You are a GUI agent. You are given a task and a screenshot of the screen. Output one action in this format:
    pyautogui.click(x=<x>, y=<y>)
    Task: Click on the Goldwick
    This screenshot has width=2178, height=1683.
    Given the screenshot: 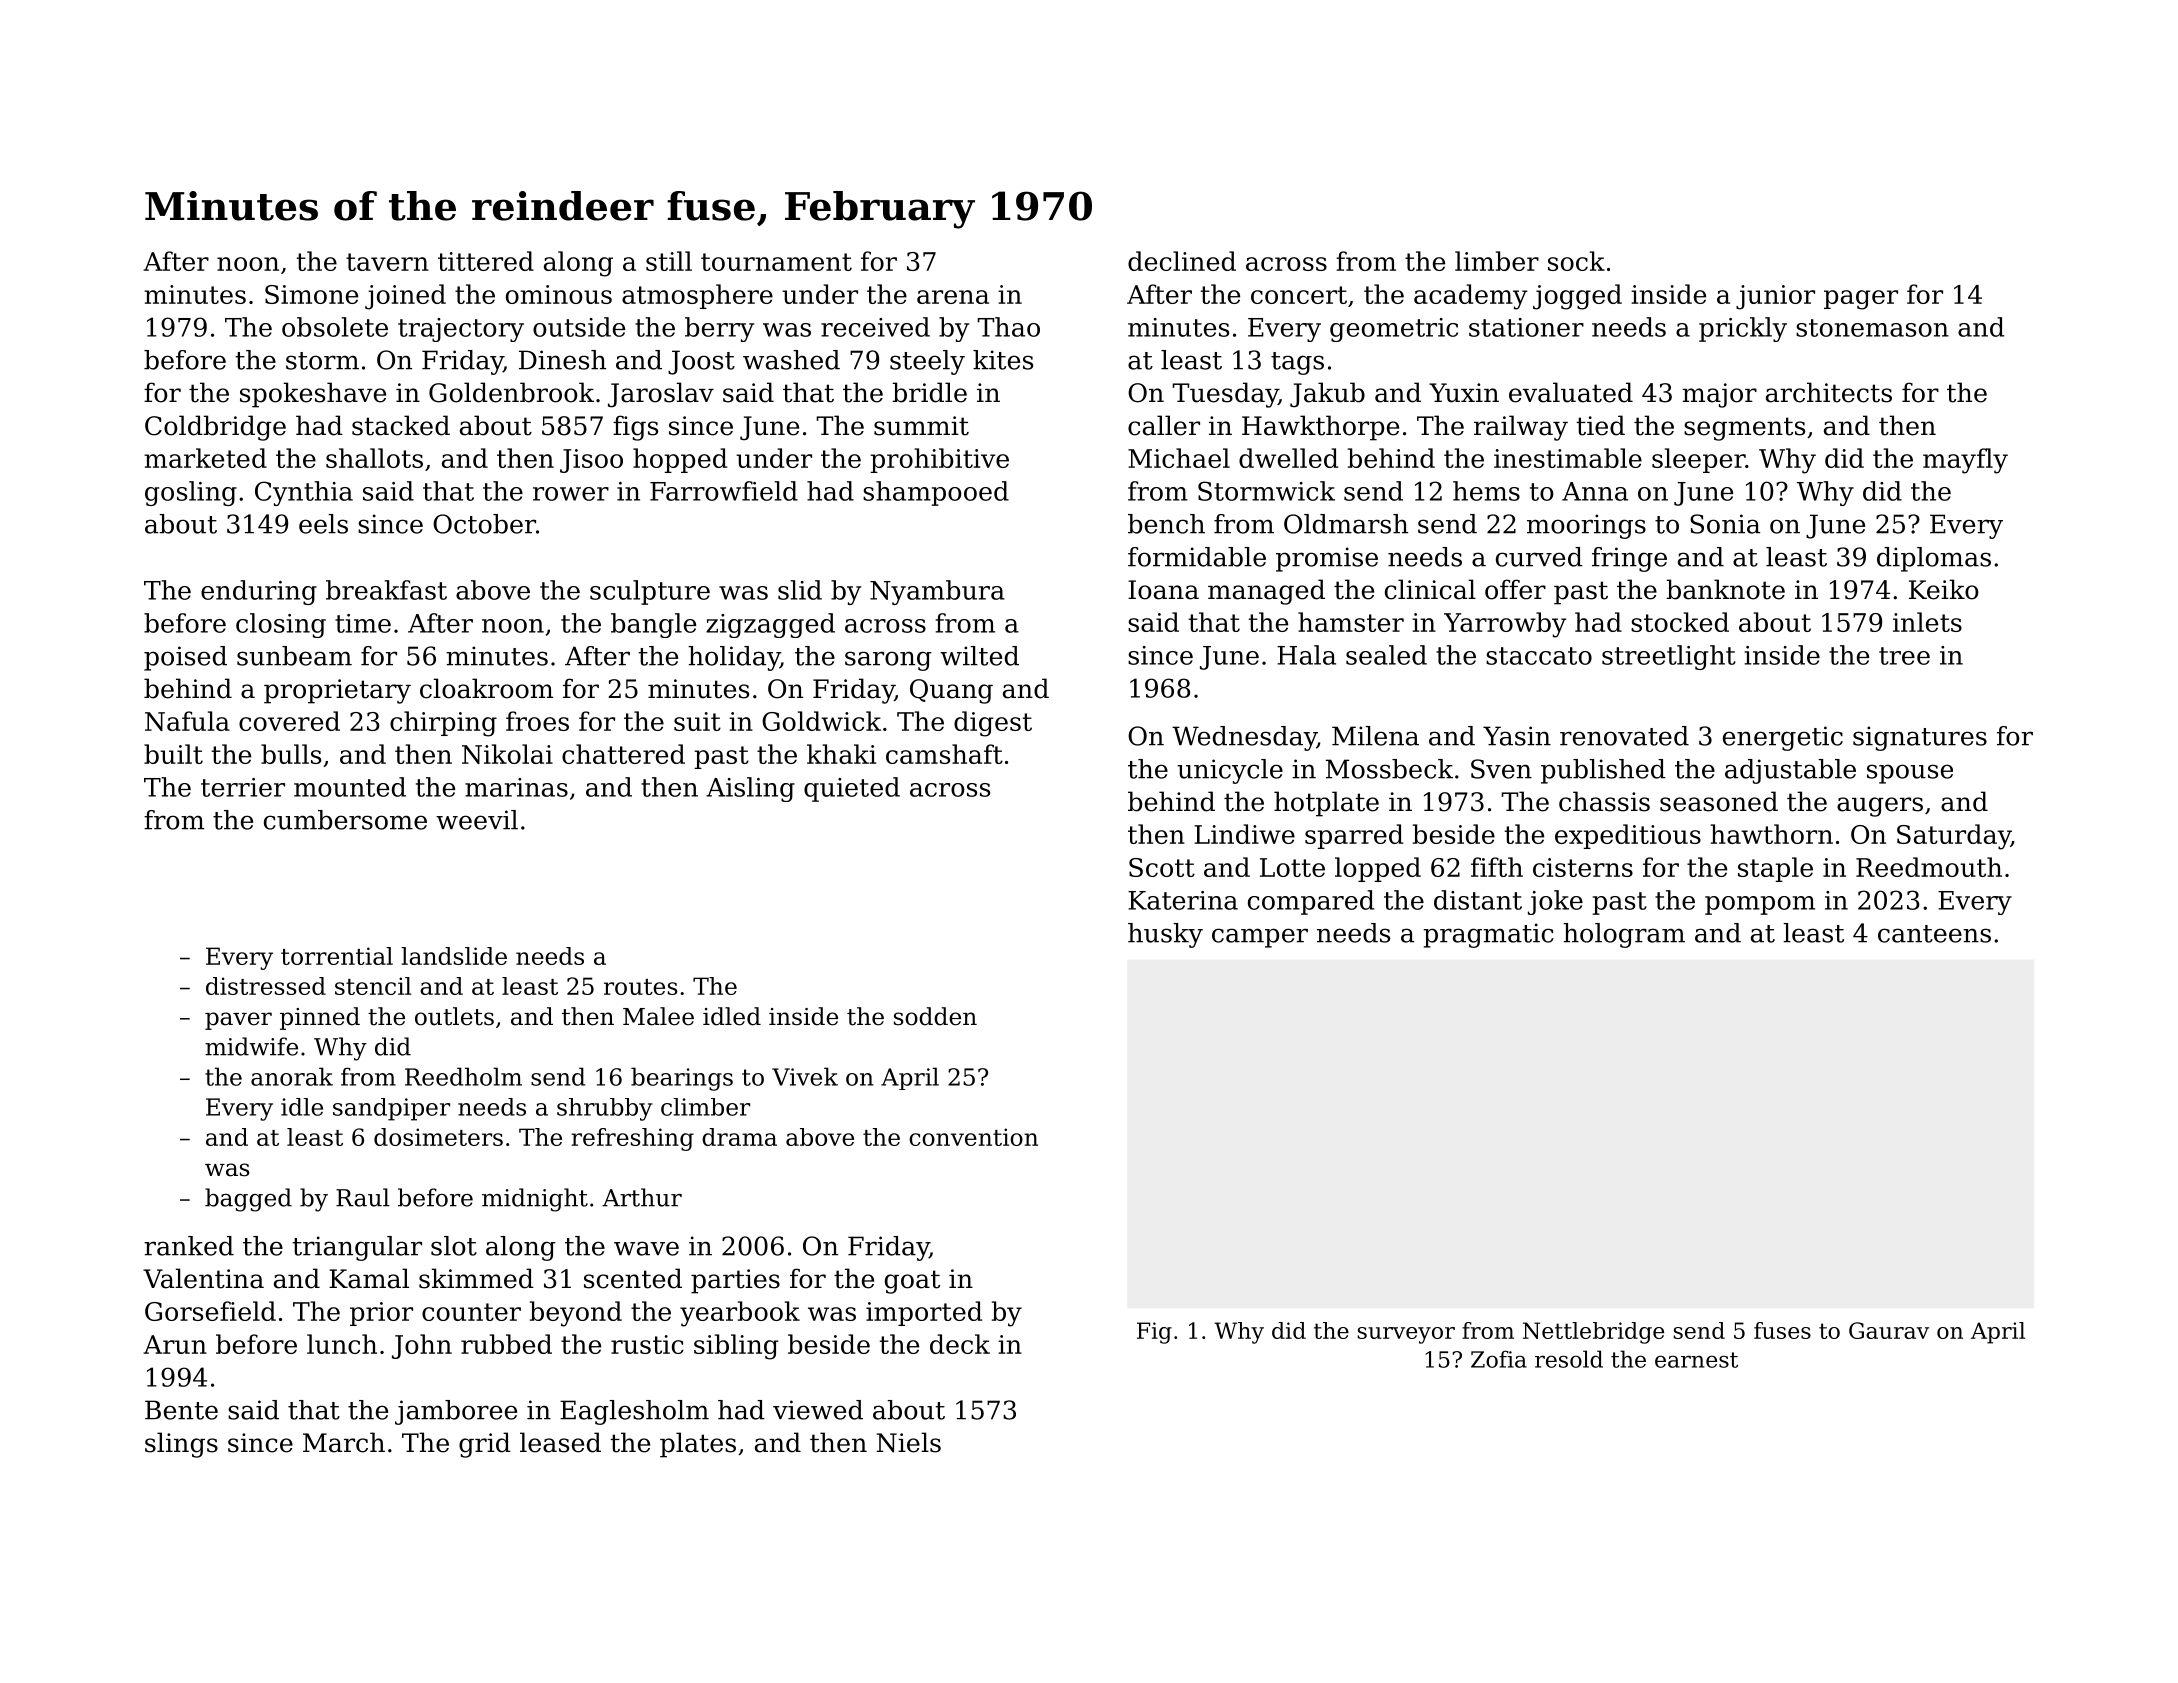 What is the action you would take?
    pyautogui.click(x=821, y=721)
